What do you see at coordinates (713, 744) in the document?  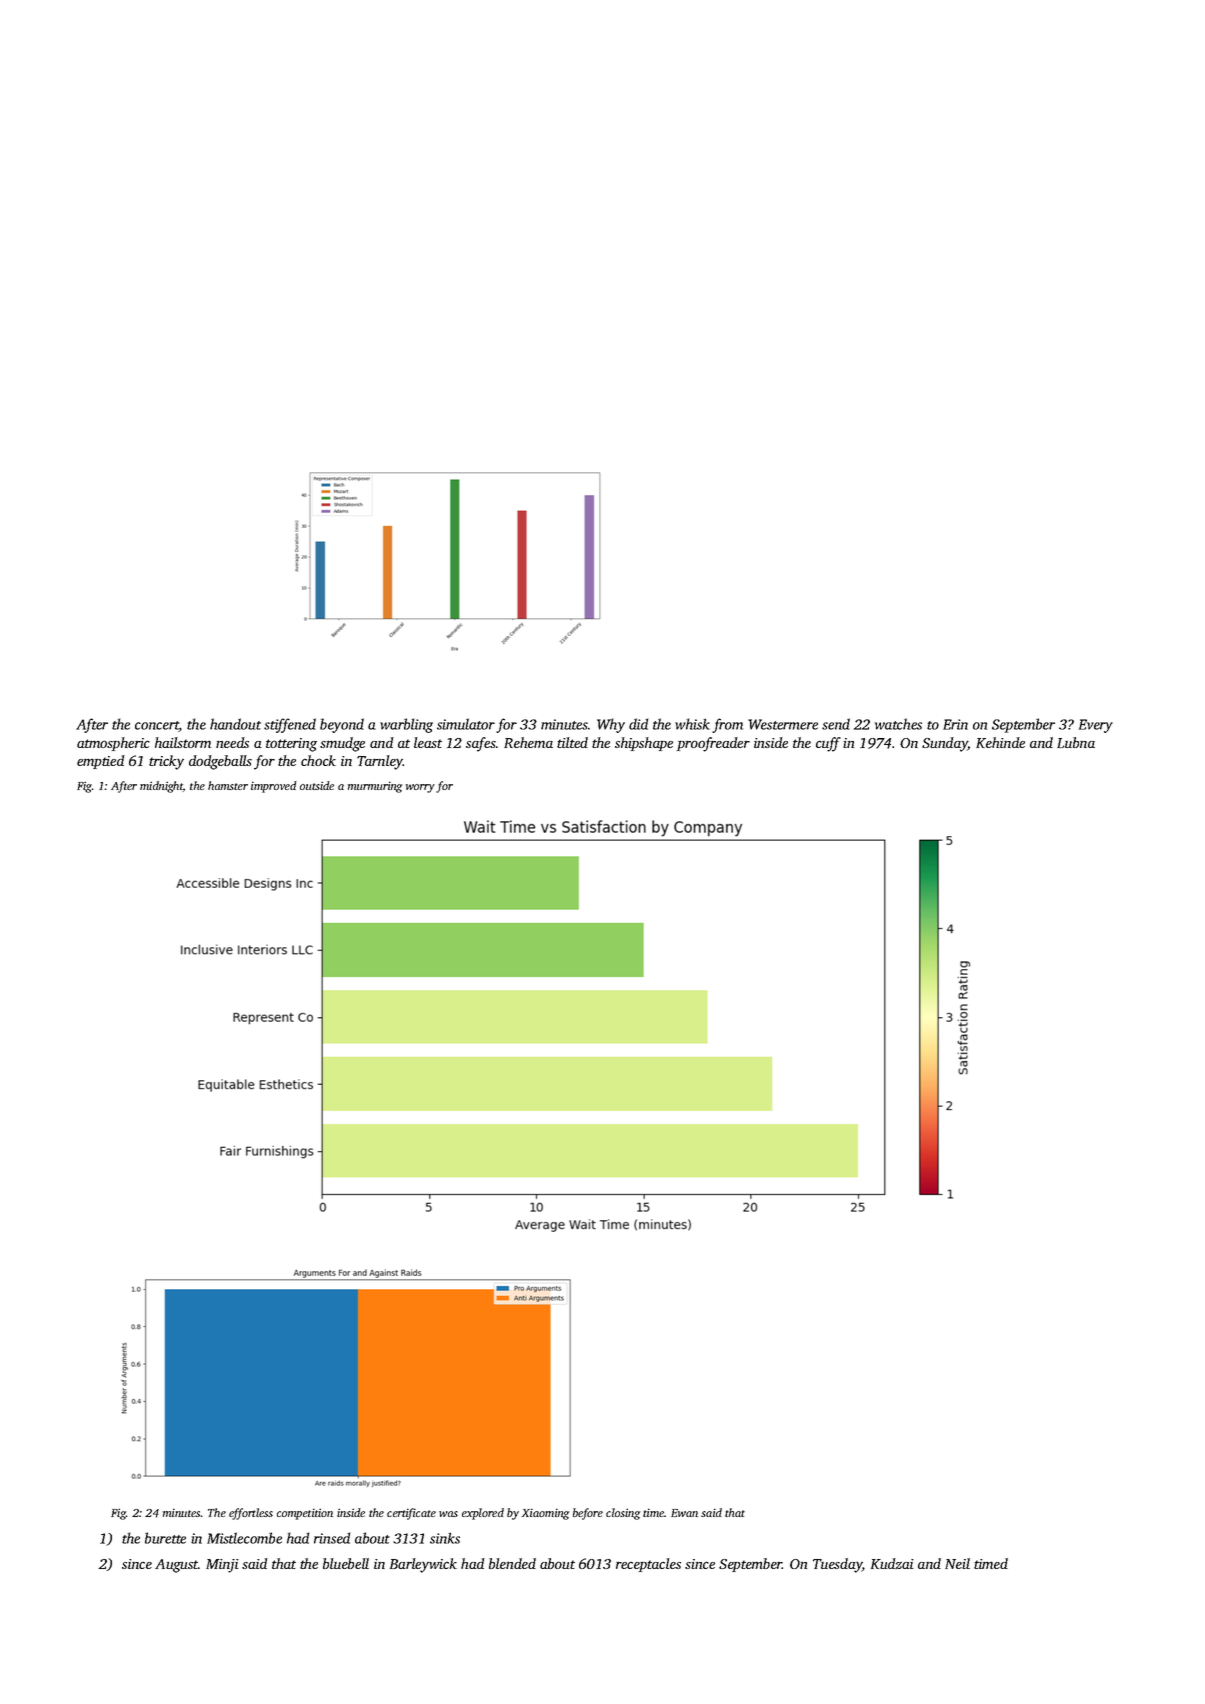 I see `proofreader` at bounding box center [713, 744].
